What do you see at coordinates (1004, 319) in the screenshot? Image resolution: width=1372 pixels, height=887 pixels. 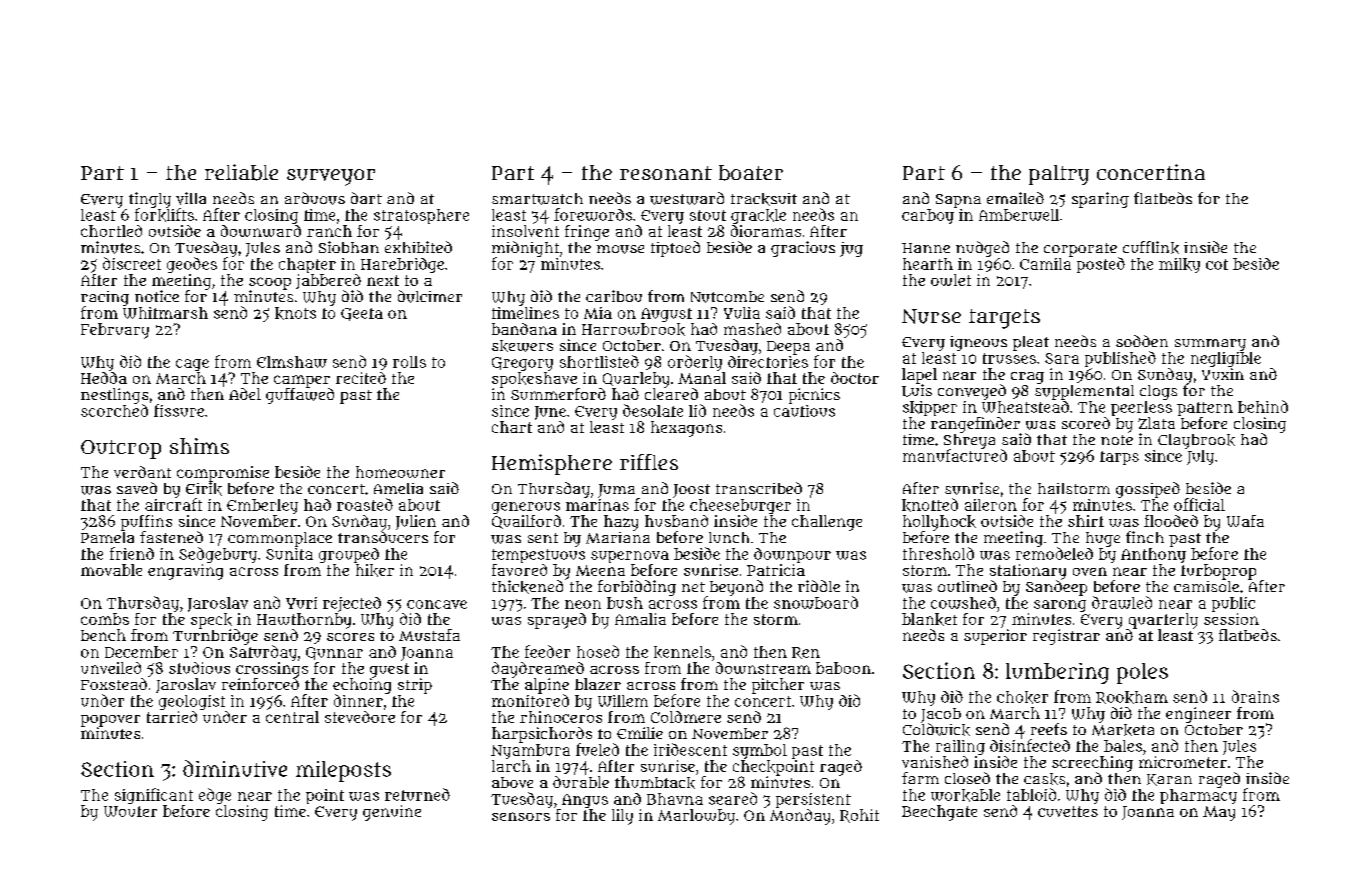 I see `targets` at bounding box center [1004, 319].
